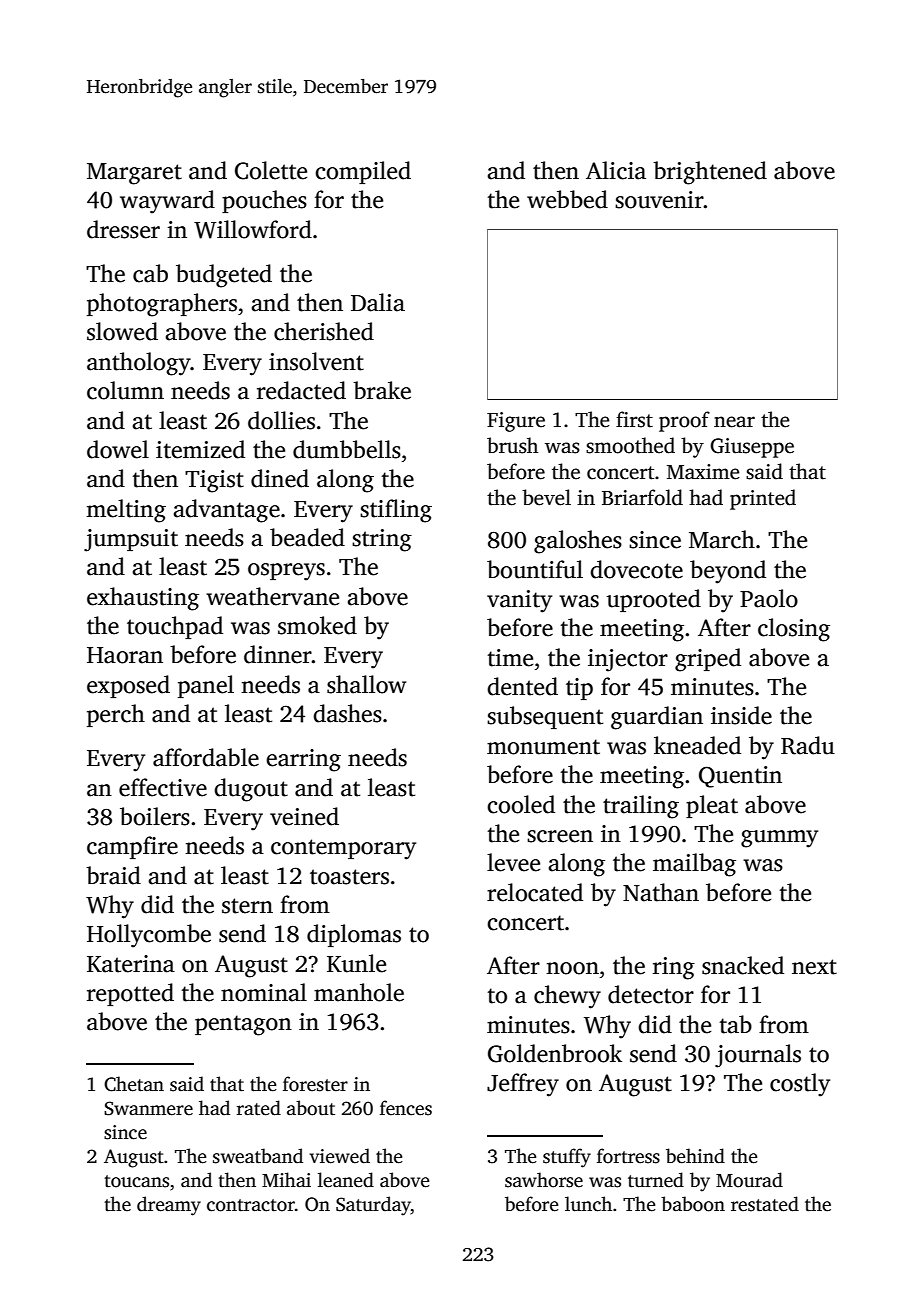 The height and width of the screenshot is (1311, 924). What do you see at coordinates (116, 715) in the screenshot?
I see `perch` at bounding box center [116, 715].
